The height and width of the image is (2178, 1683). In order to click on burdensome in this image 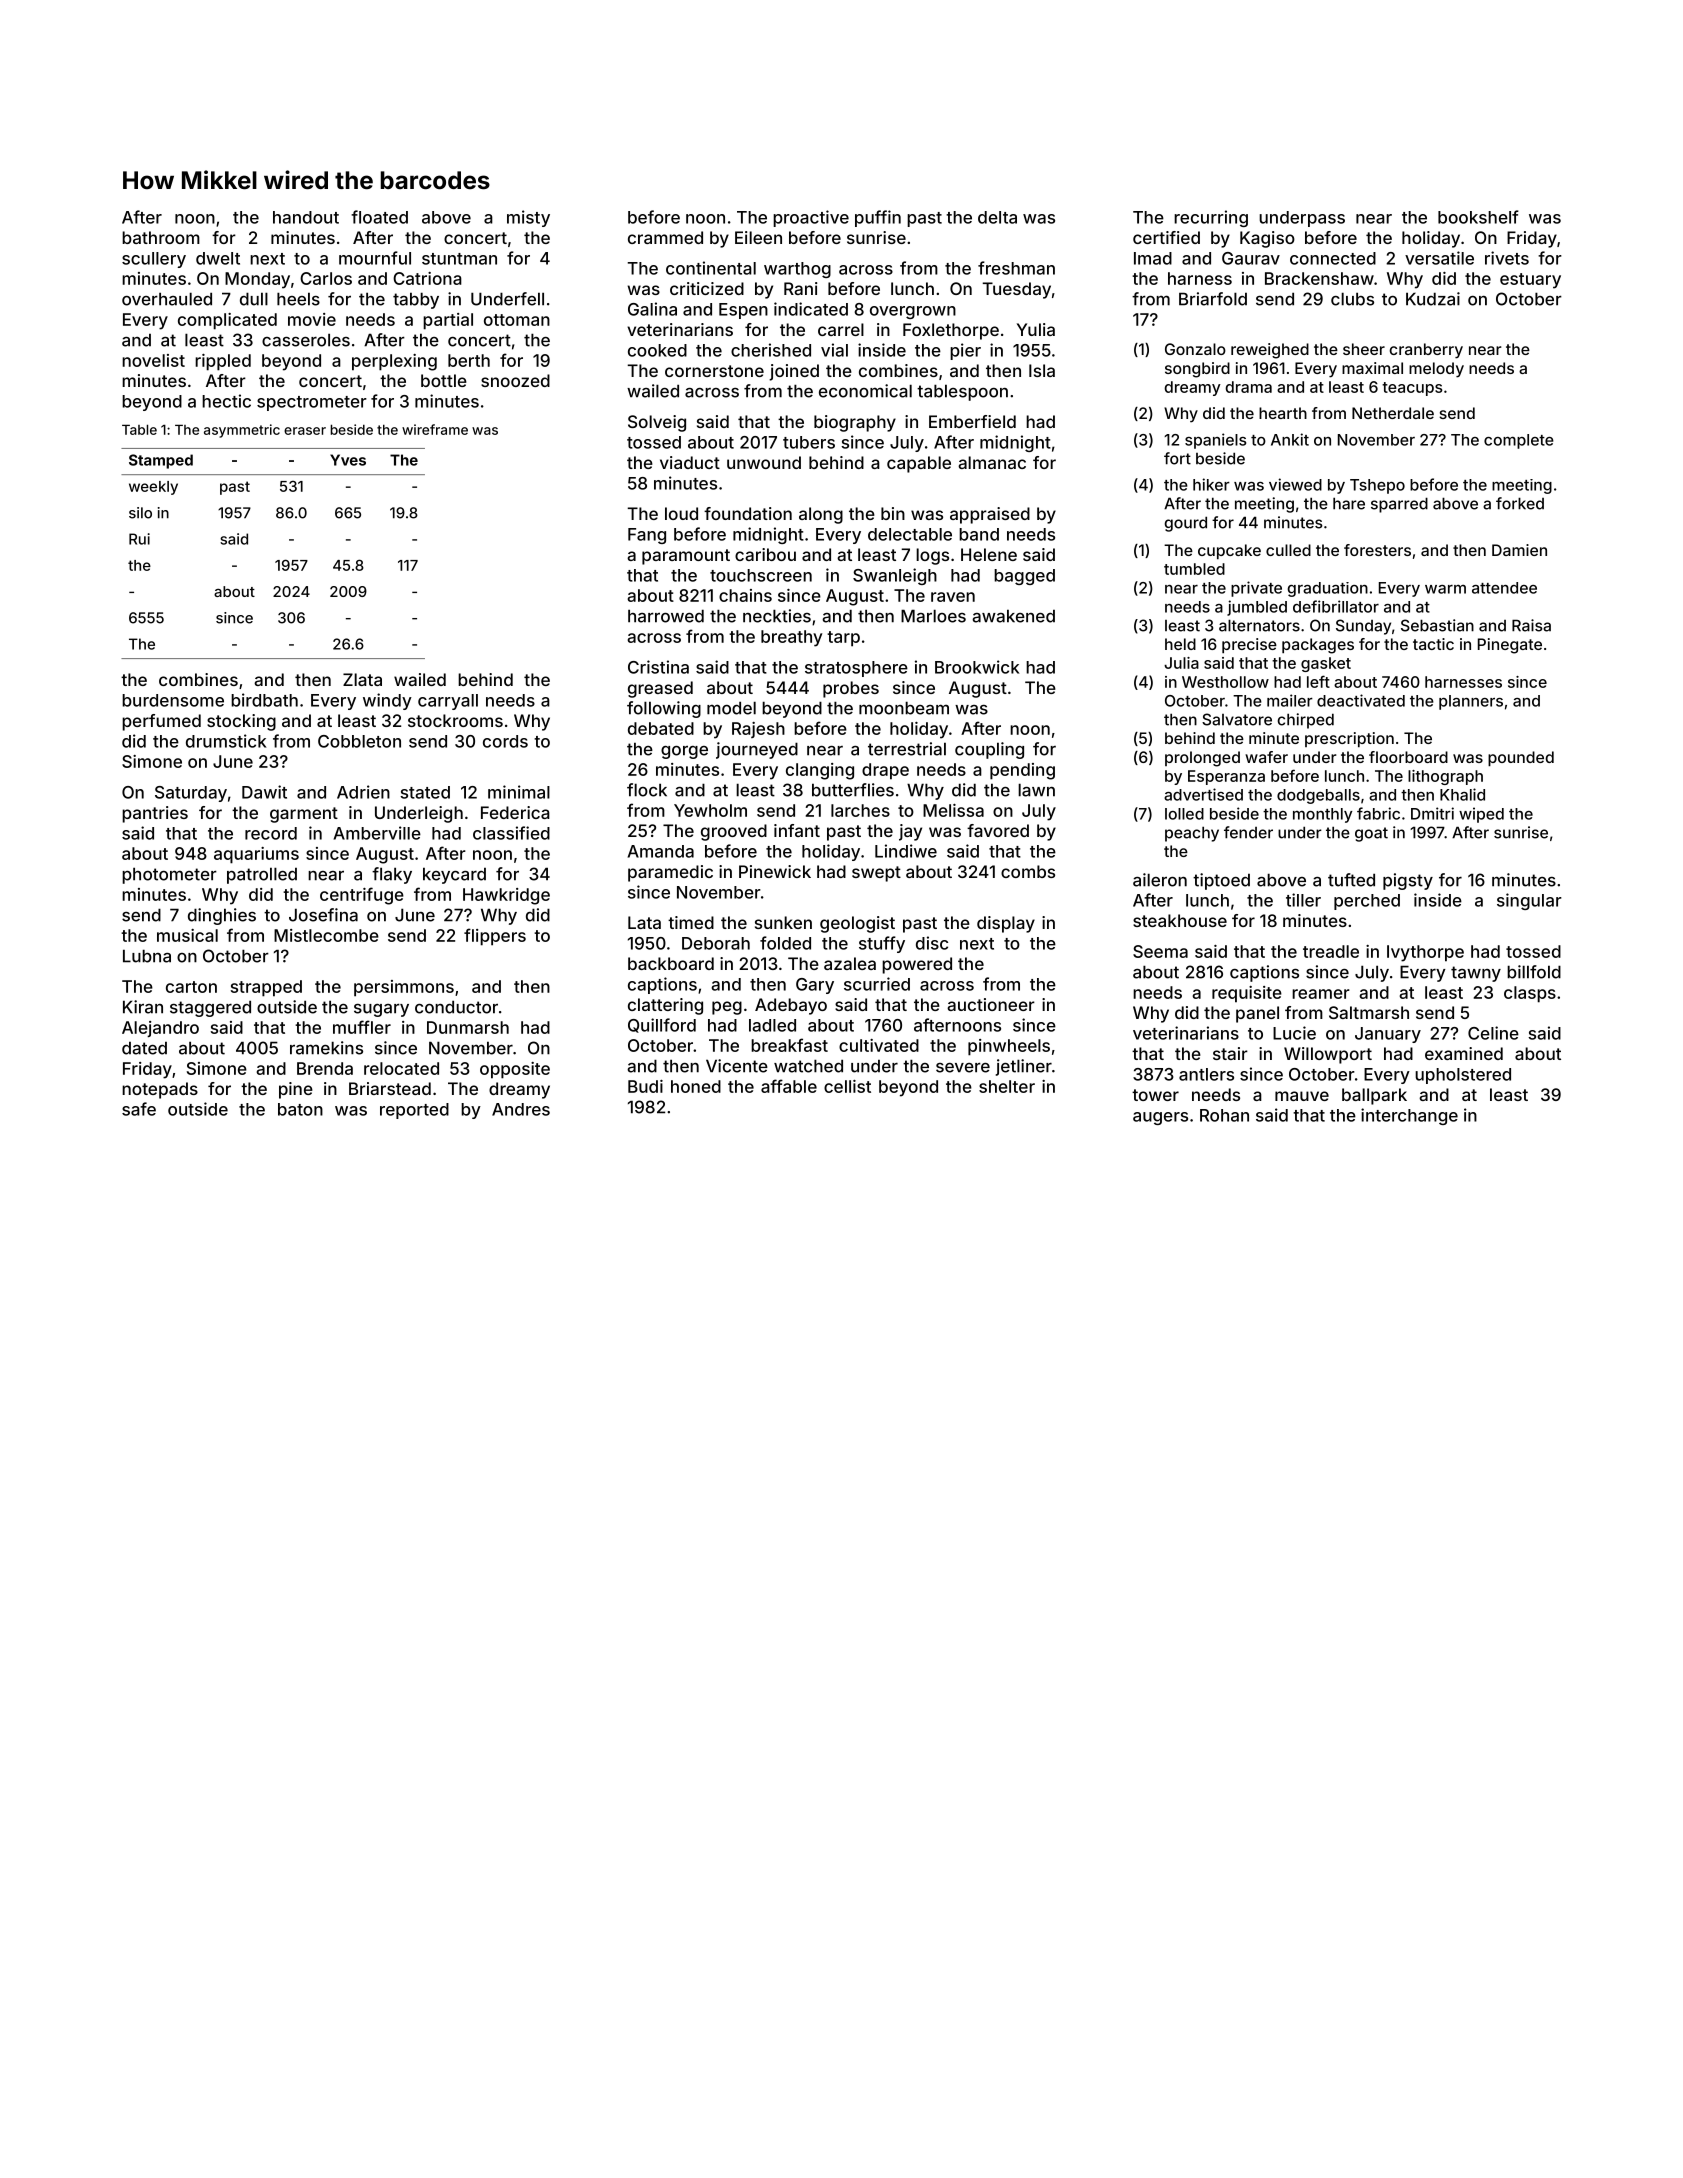, I will do `click(173, 700)`.
